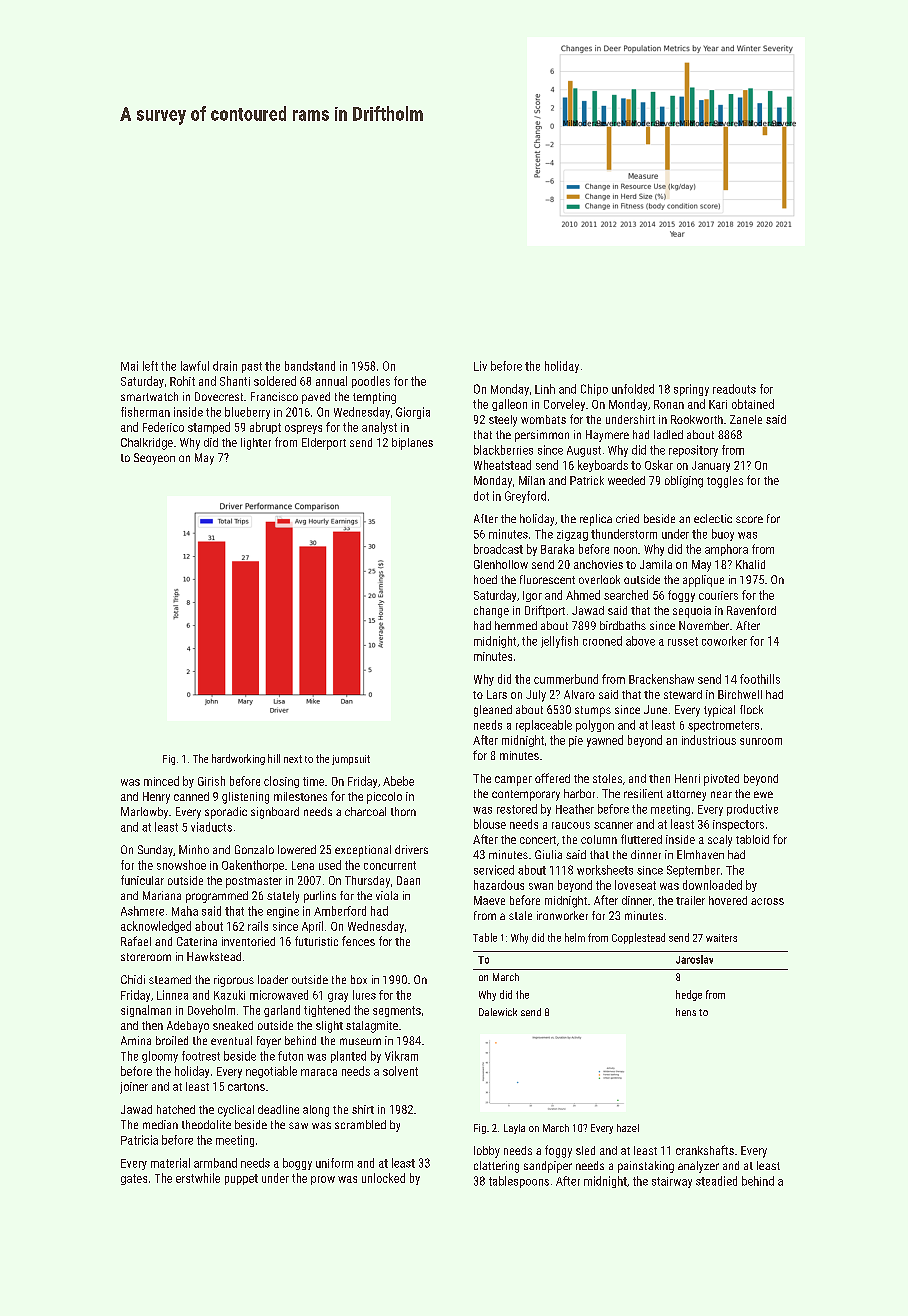 Image resolution: width=908 pixels, height=1316 pixels. I want to click on lawful, so click(195, 366).
